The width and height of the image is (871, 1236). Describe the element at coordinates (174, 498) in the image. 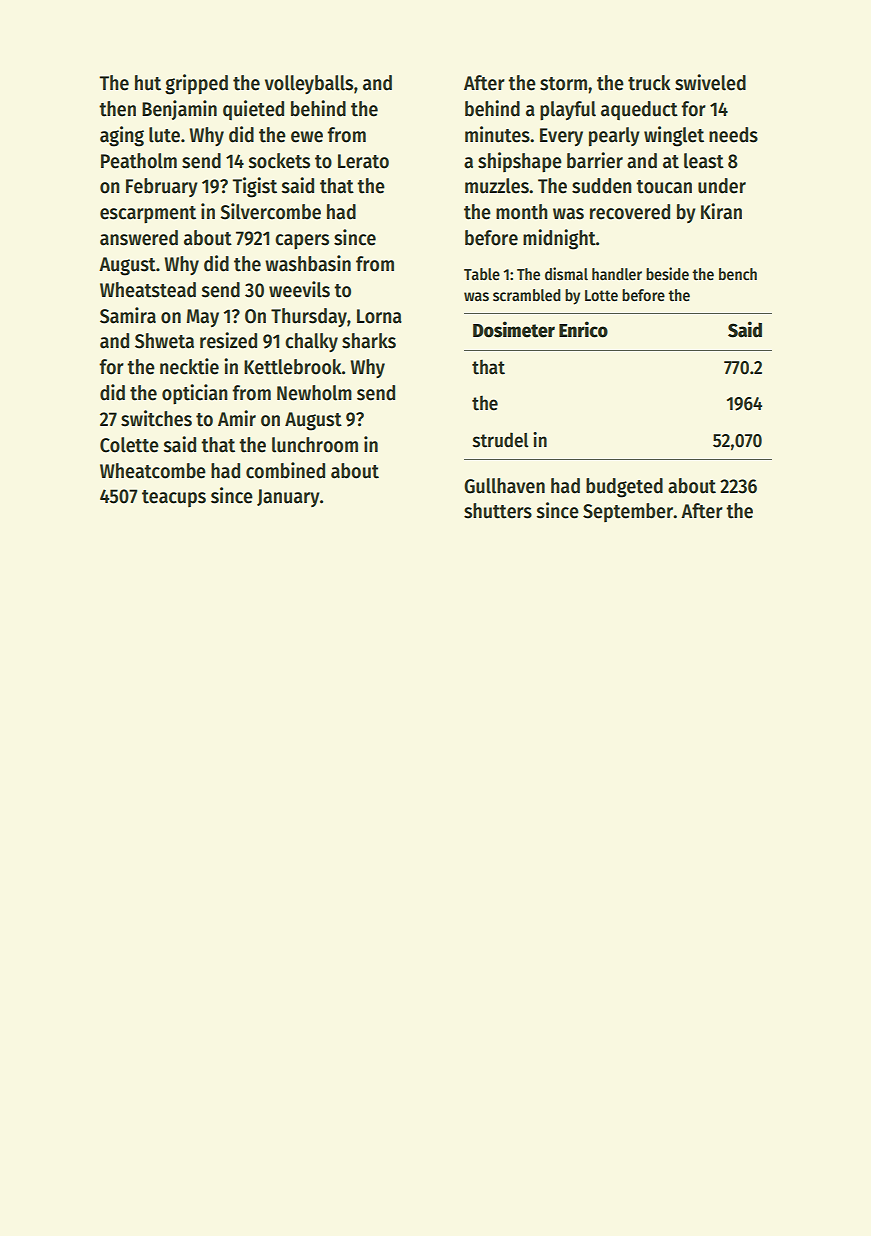

I see `teacups` at that location.
